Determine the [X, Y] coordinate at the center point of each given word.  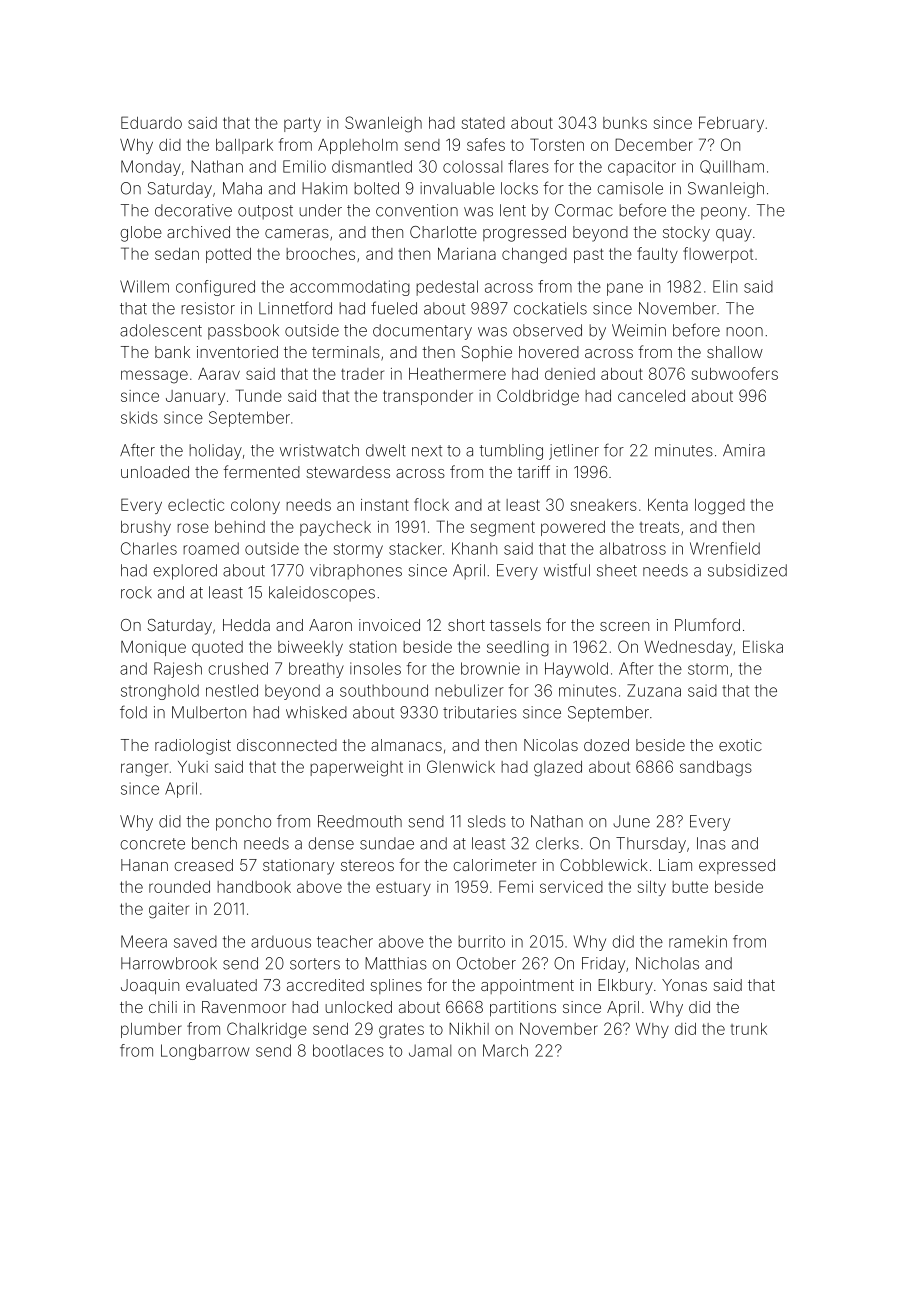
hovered [549, 352]
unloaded [155, 472]
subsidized [747, 570]
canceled [651, 396]
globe [141, 234]
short [466, 625]
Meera [144, 941]
